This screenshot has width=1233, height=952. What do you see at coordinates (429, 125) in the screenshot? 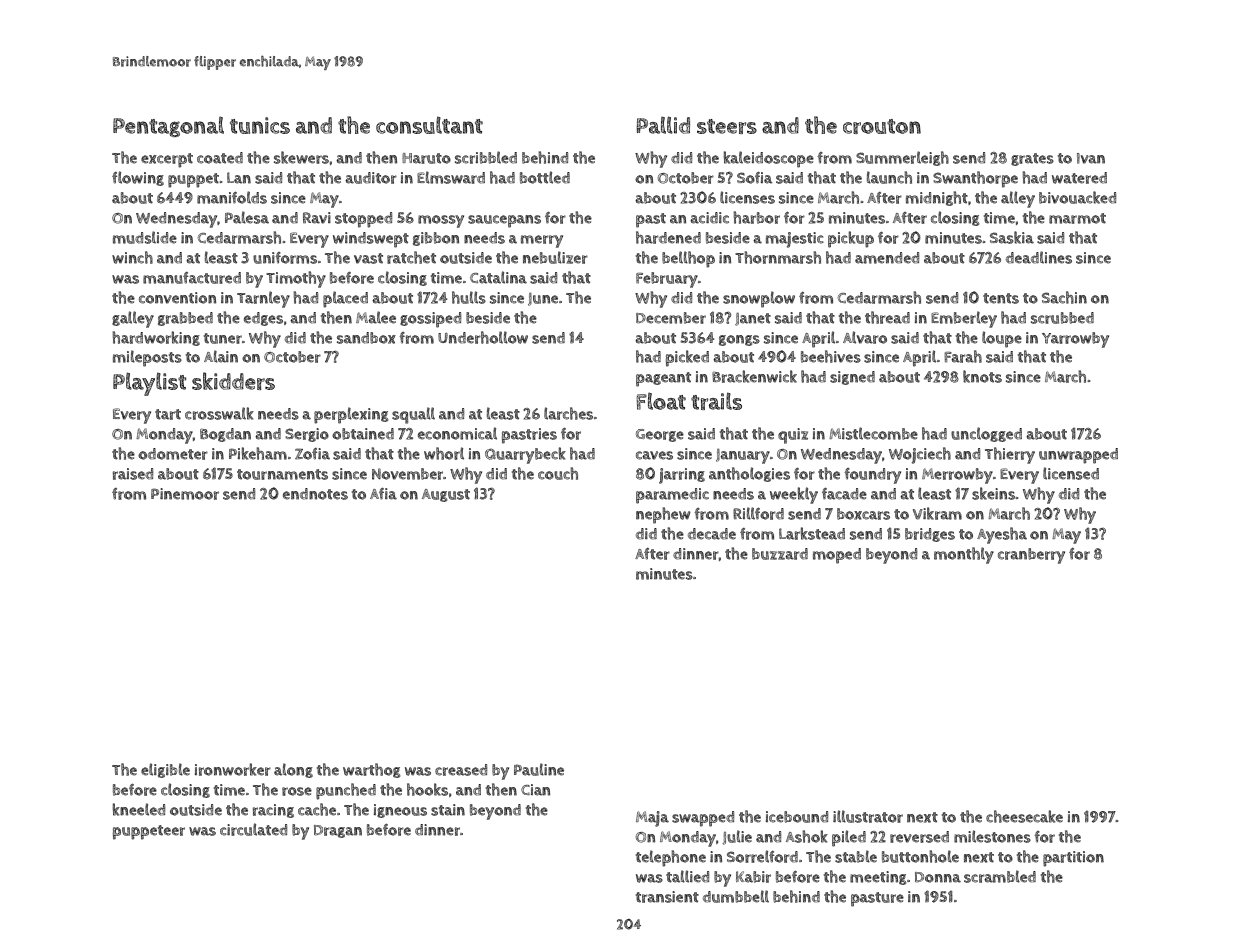
I see `consultant` at bounding box center [429, 125].
